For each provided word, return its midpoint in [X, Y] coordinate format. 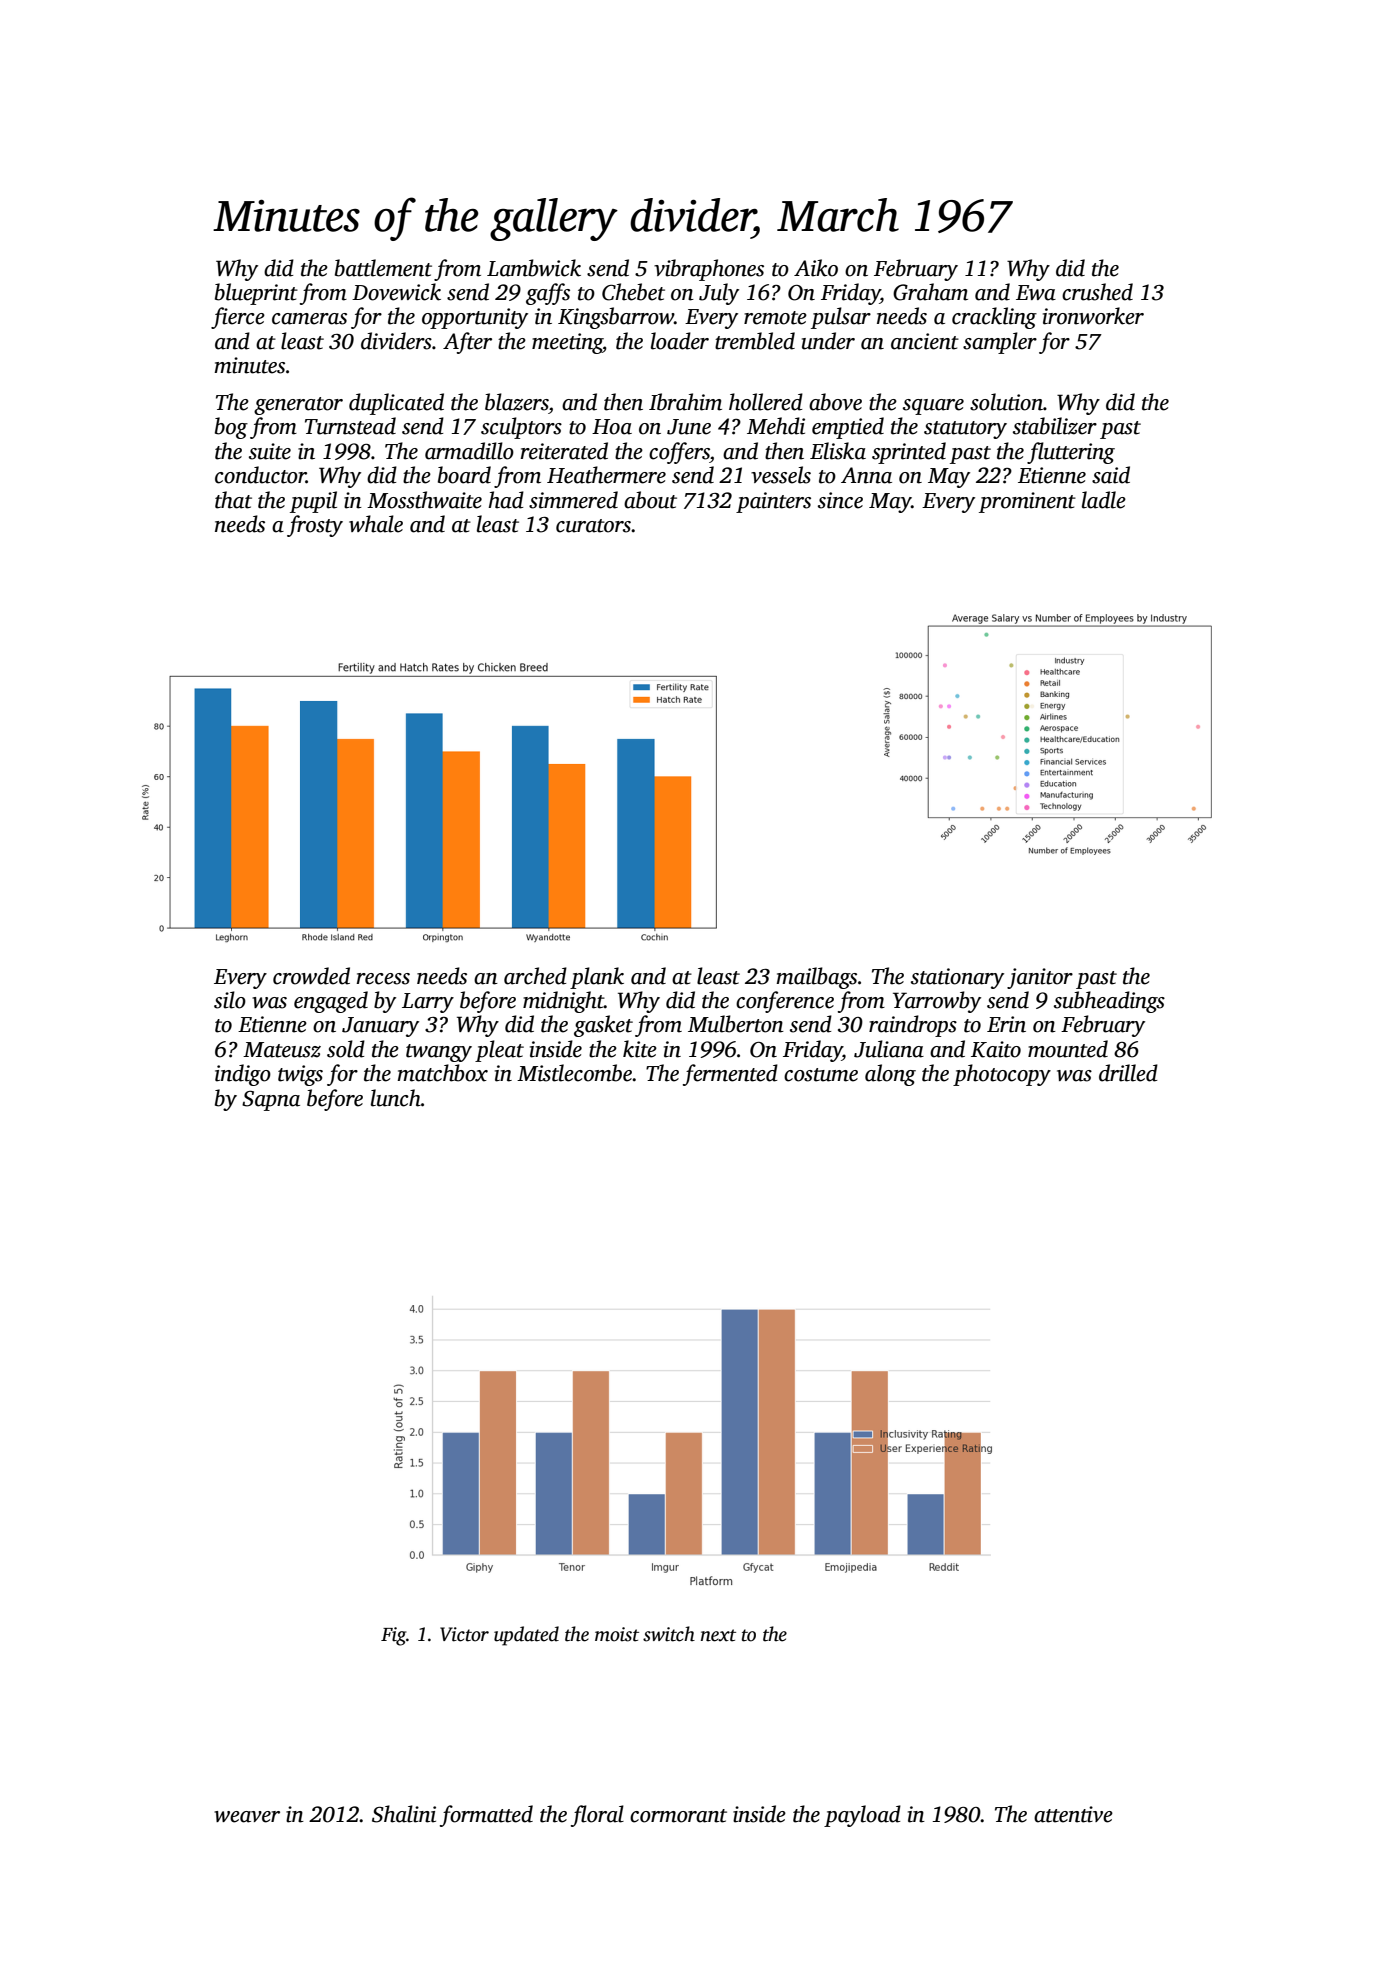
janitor [1040, 978]
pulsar [841, 318]
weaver [247, 1817]
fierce [238, 318]
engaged [331, 1002]
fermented [730, 1075]
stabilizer [1055, 426]
